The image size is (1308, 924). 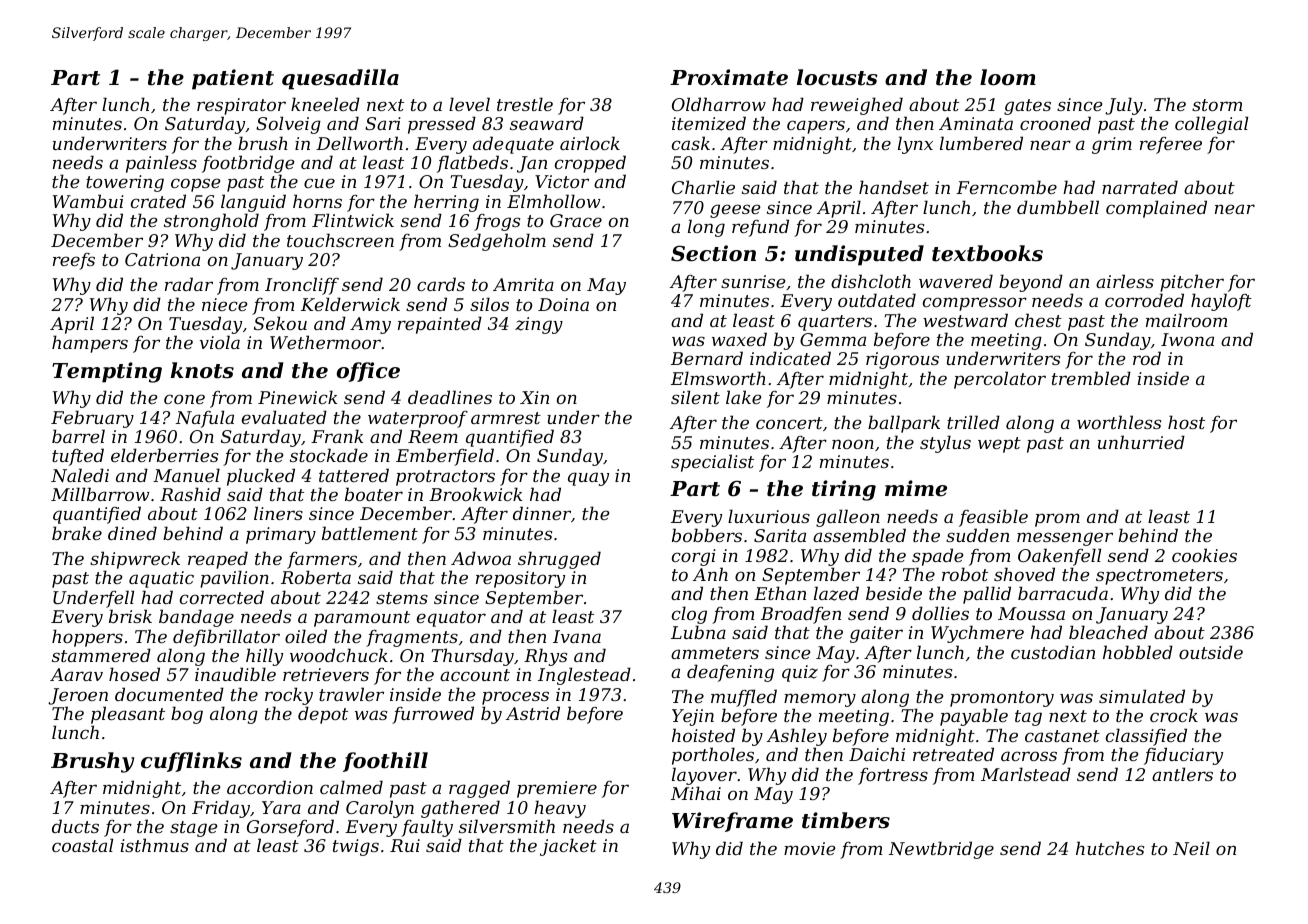 What do you see at coordinates (846, 820) in the screenshot?
I see `timbers` at bounding box center [846, 820].
